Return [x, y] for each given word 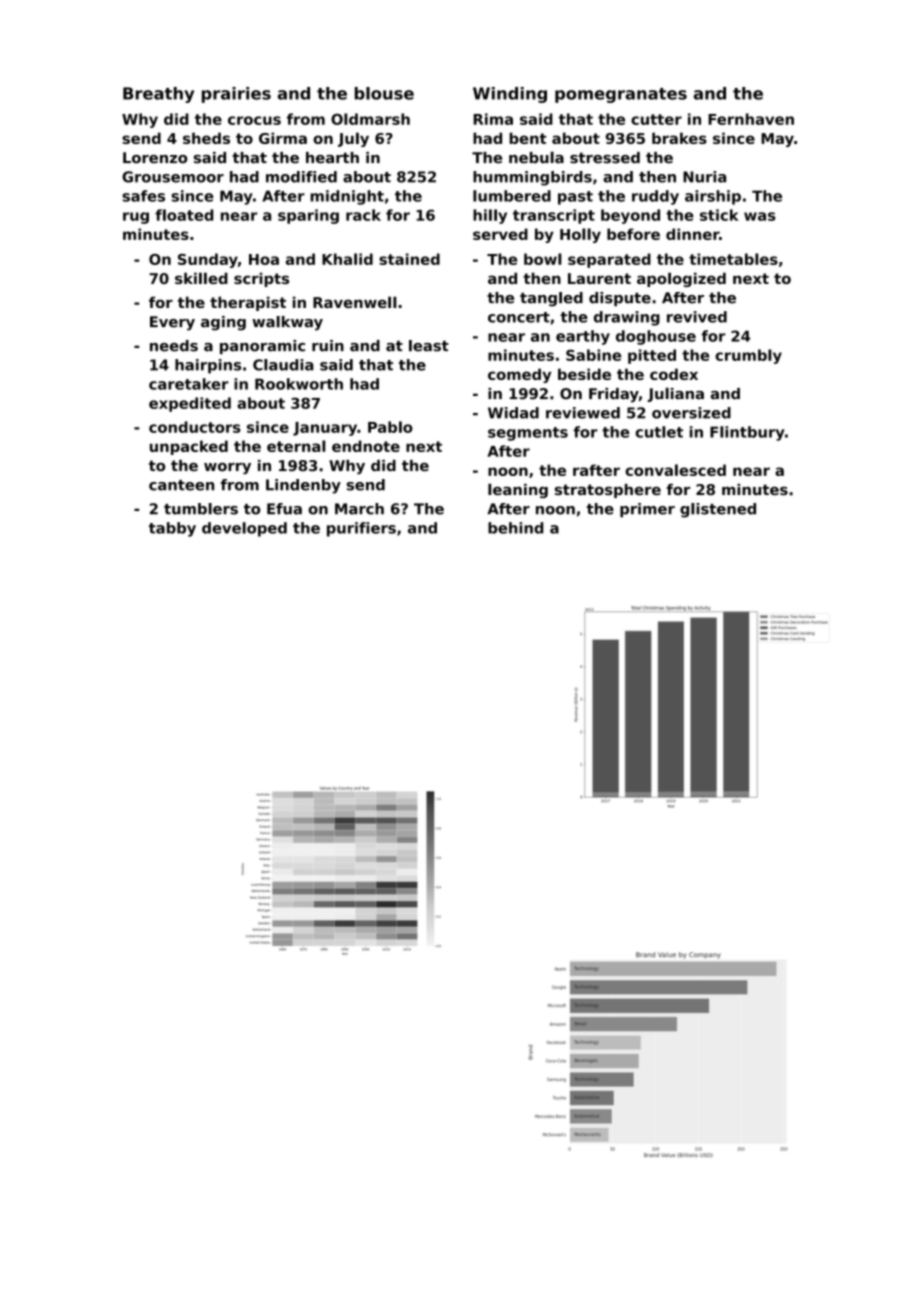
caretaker [188, 384]
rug [136, 218]
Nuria [704, 177]
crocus [254, 120]
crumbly [748, 356]
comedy [519, 375]
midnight [347, 197]
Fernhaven [751, 119]
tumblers [201, 509]
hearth [332, 158]
